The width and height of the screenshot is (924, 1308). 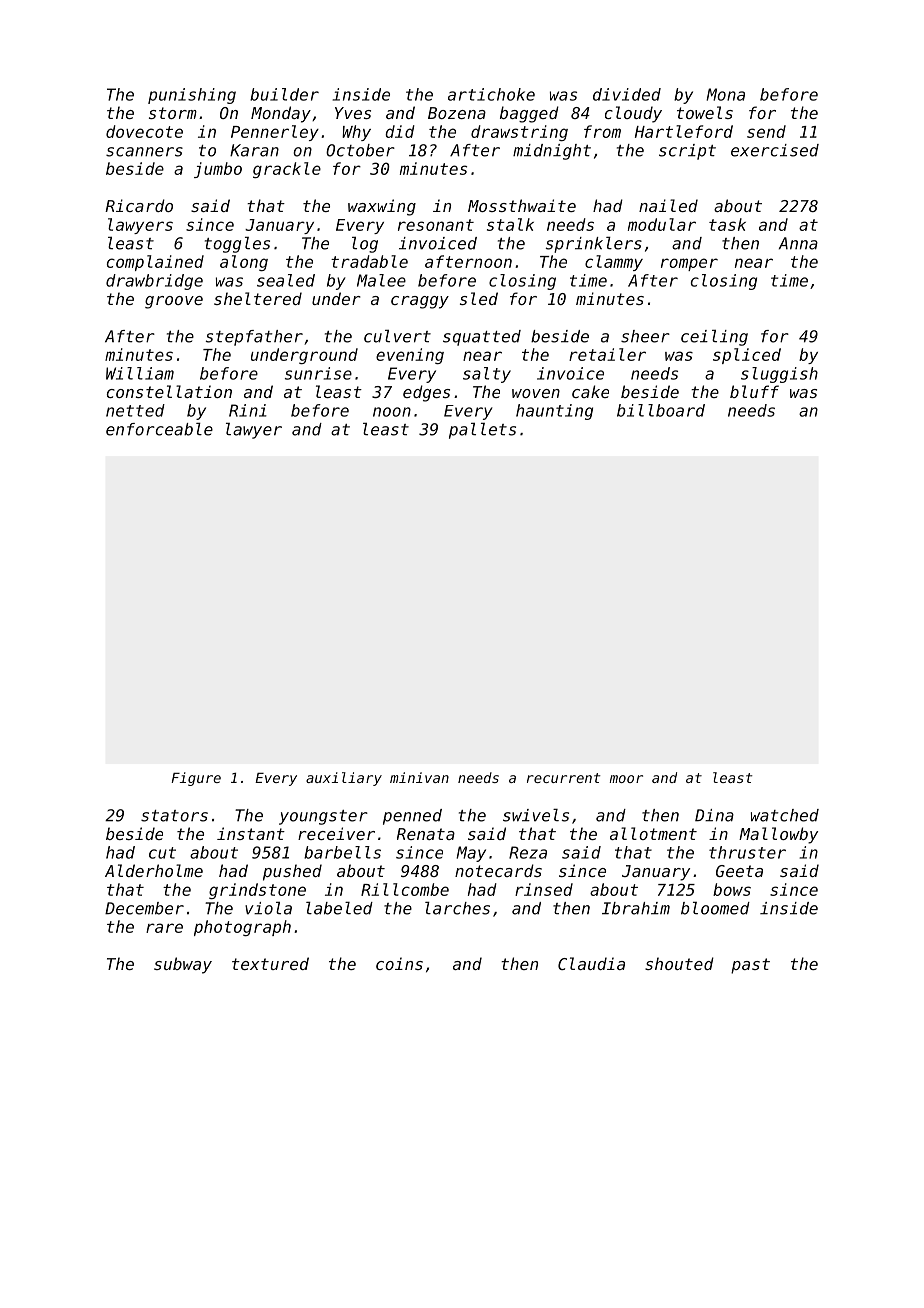 What do you see at coordinates (679, 963) in the screenshot?
I see `shouted` at bounding box center [679, 963].
